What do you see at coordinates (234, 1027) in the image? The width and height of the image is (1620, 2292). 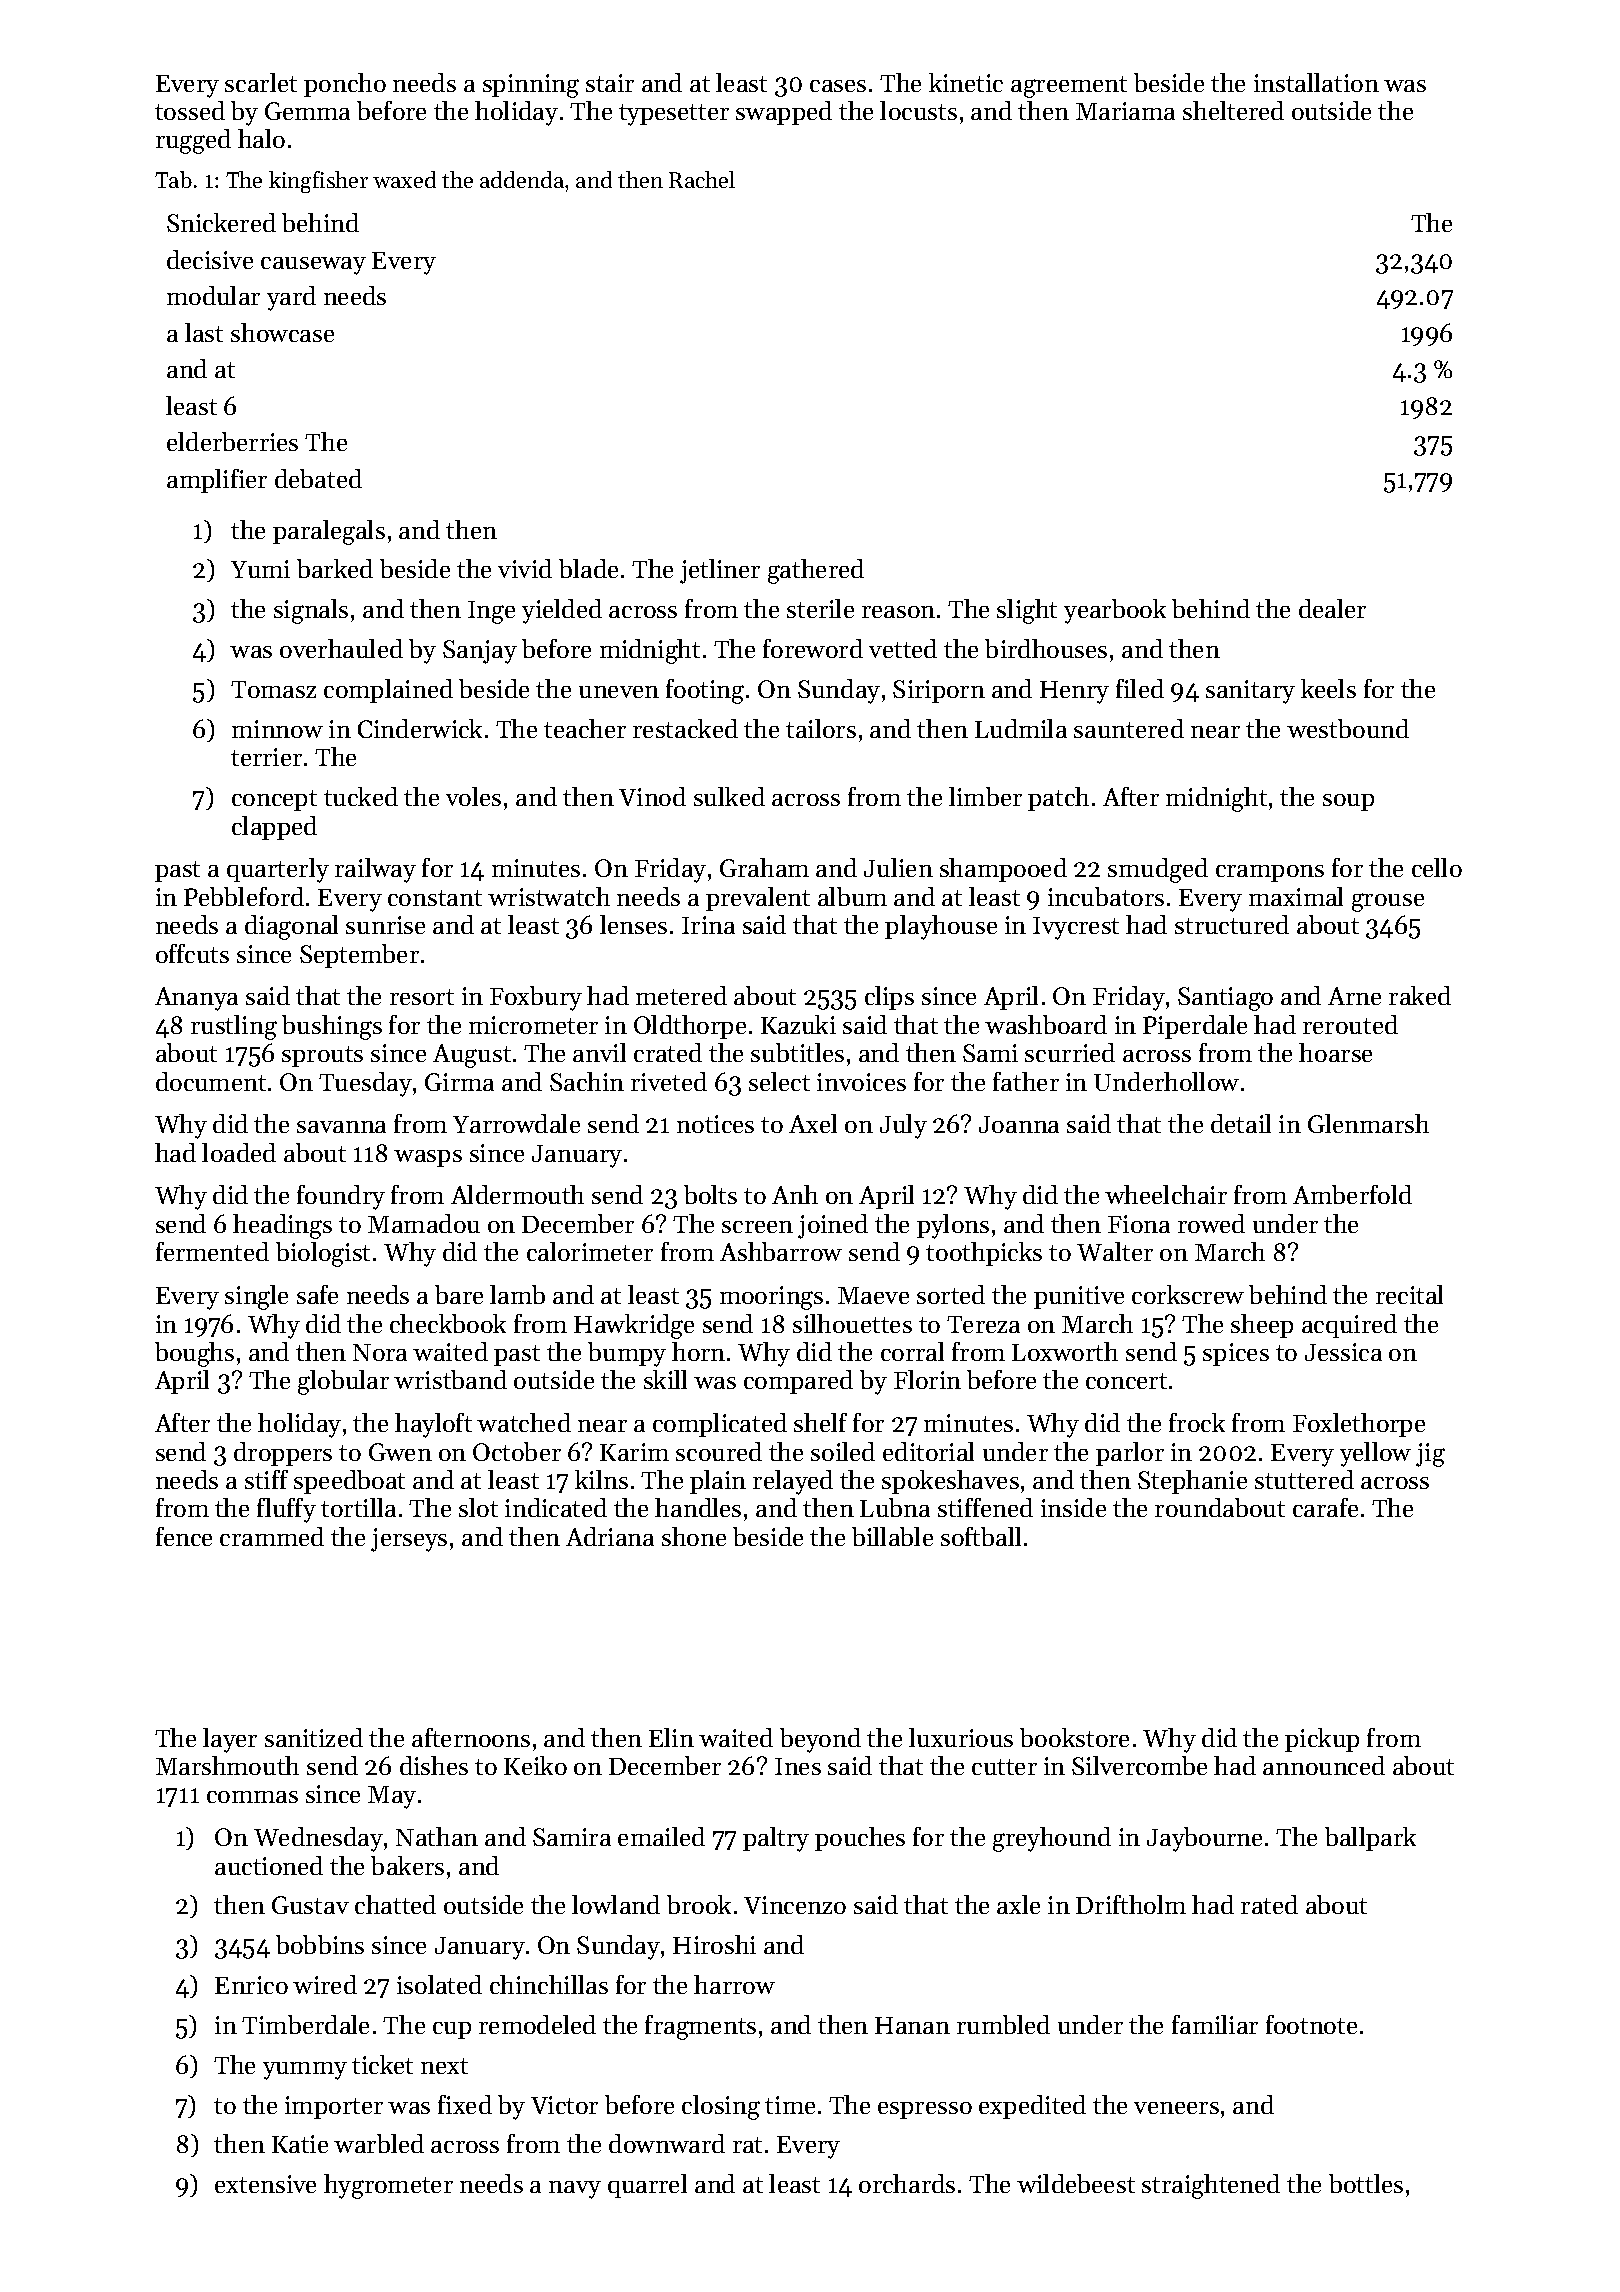 I see `rustling` at bounding box center [234, 1027].
